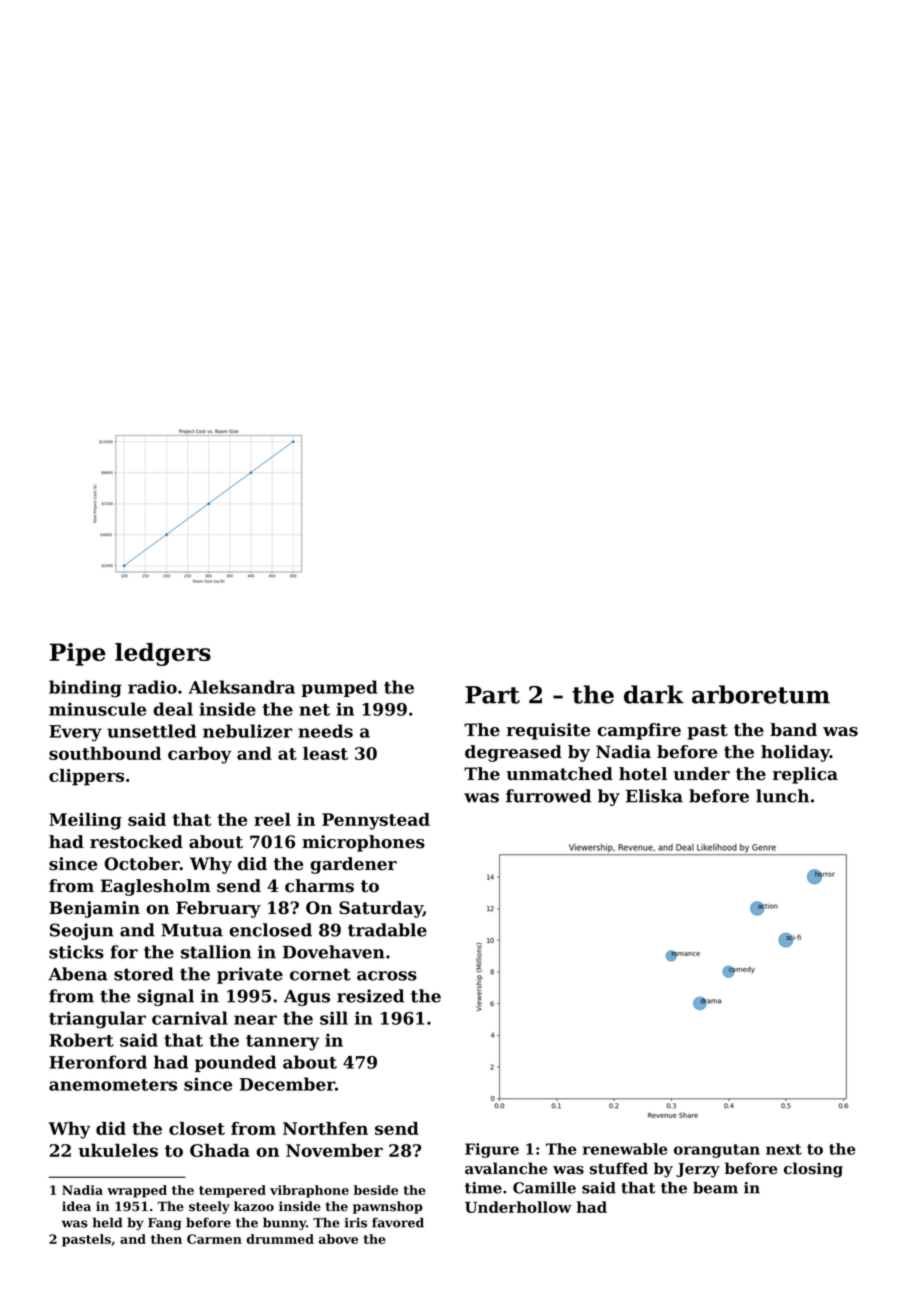 Image resolution: width=908 pixels, height=1316 pixels. What do you see at coordinates (356, 1223) in the screenshot?
I see `iris` at bounding box center [356, 1223].
